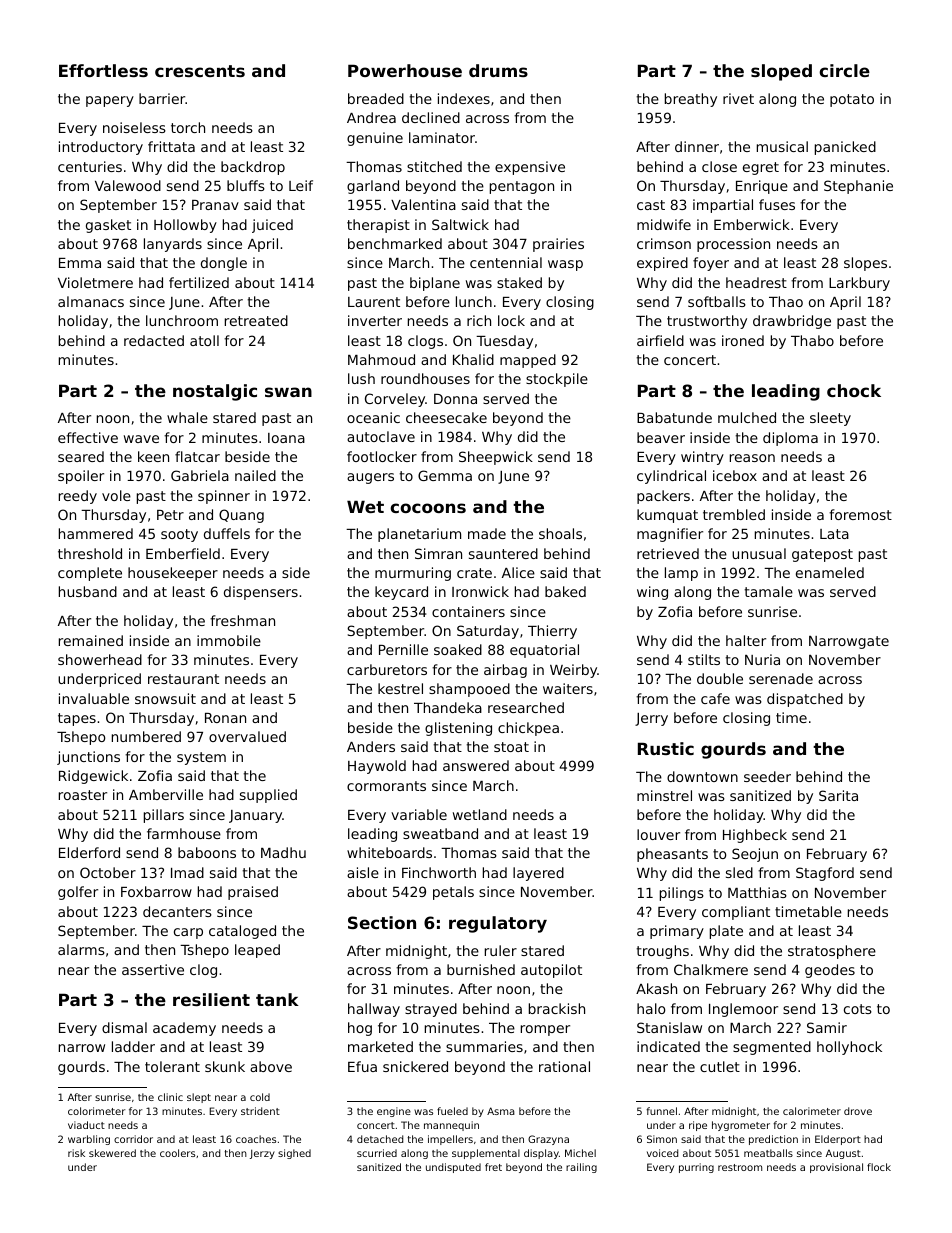 This image has width=952, height=1233. Describe the element at coordinates (858, 1111) in the image. I see `drove` at that location.
